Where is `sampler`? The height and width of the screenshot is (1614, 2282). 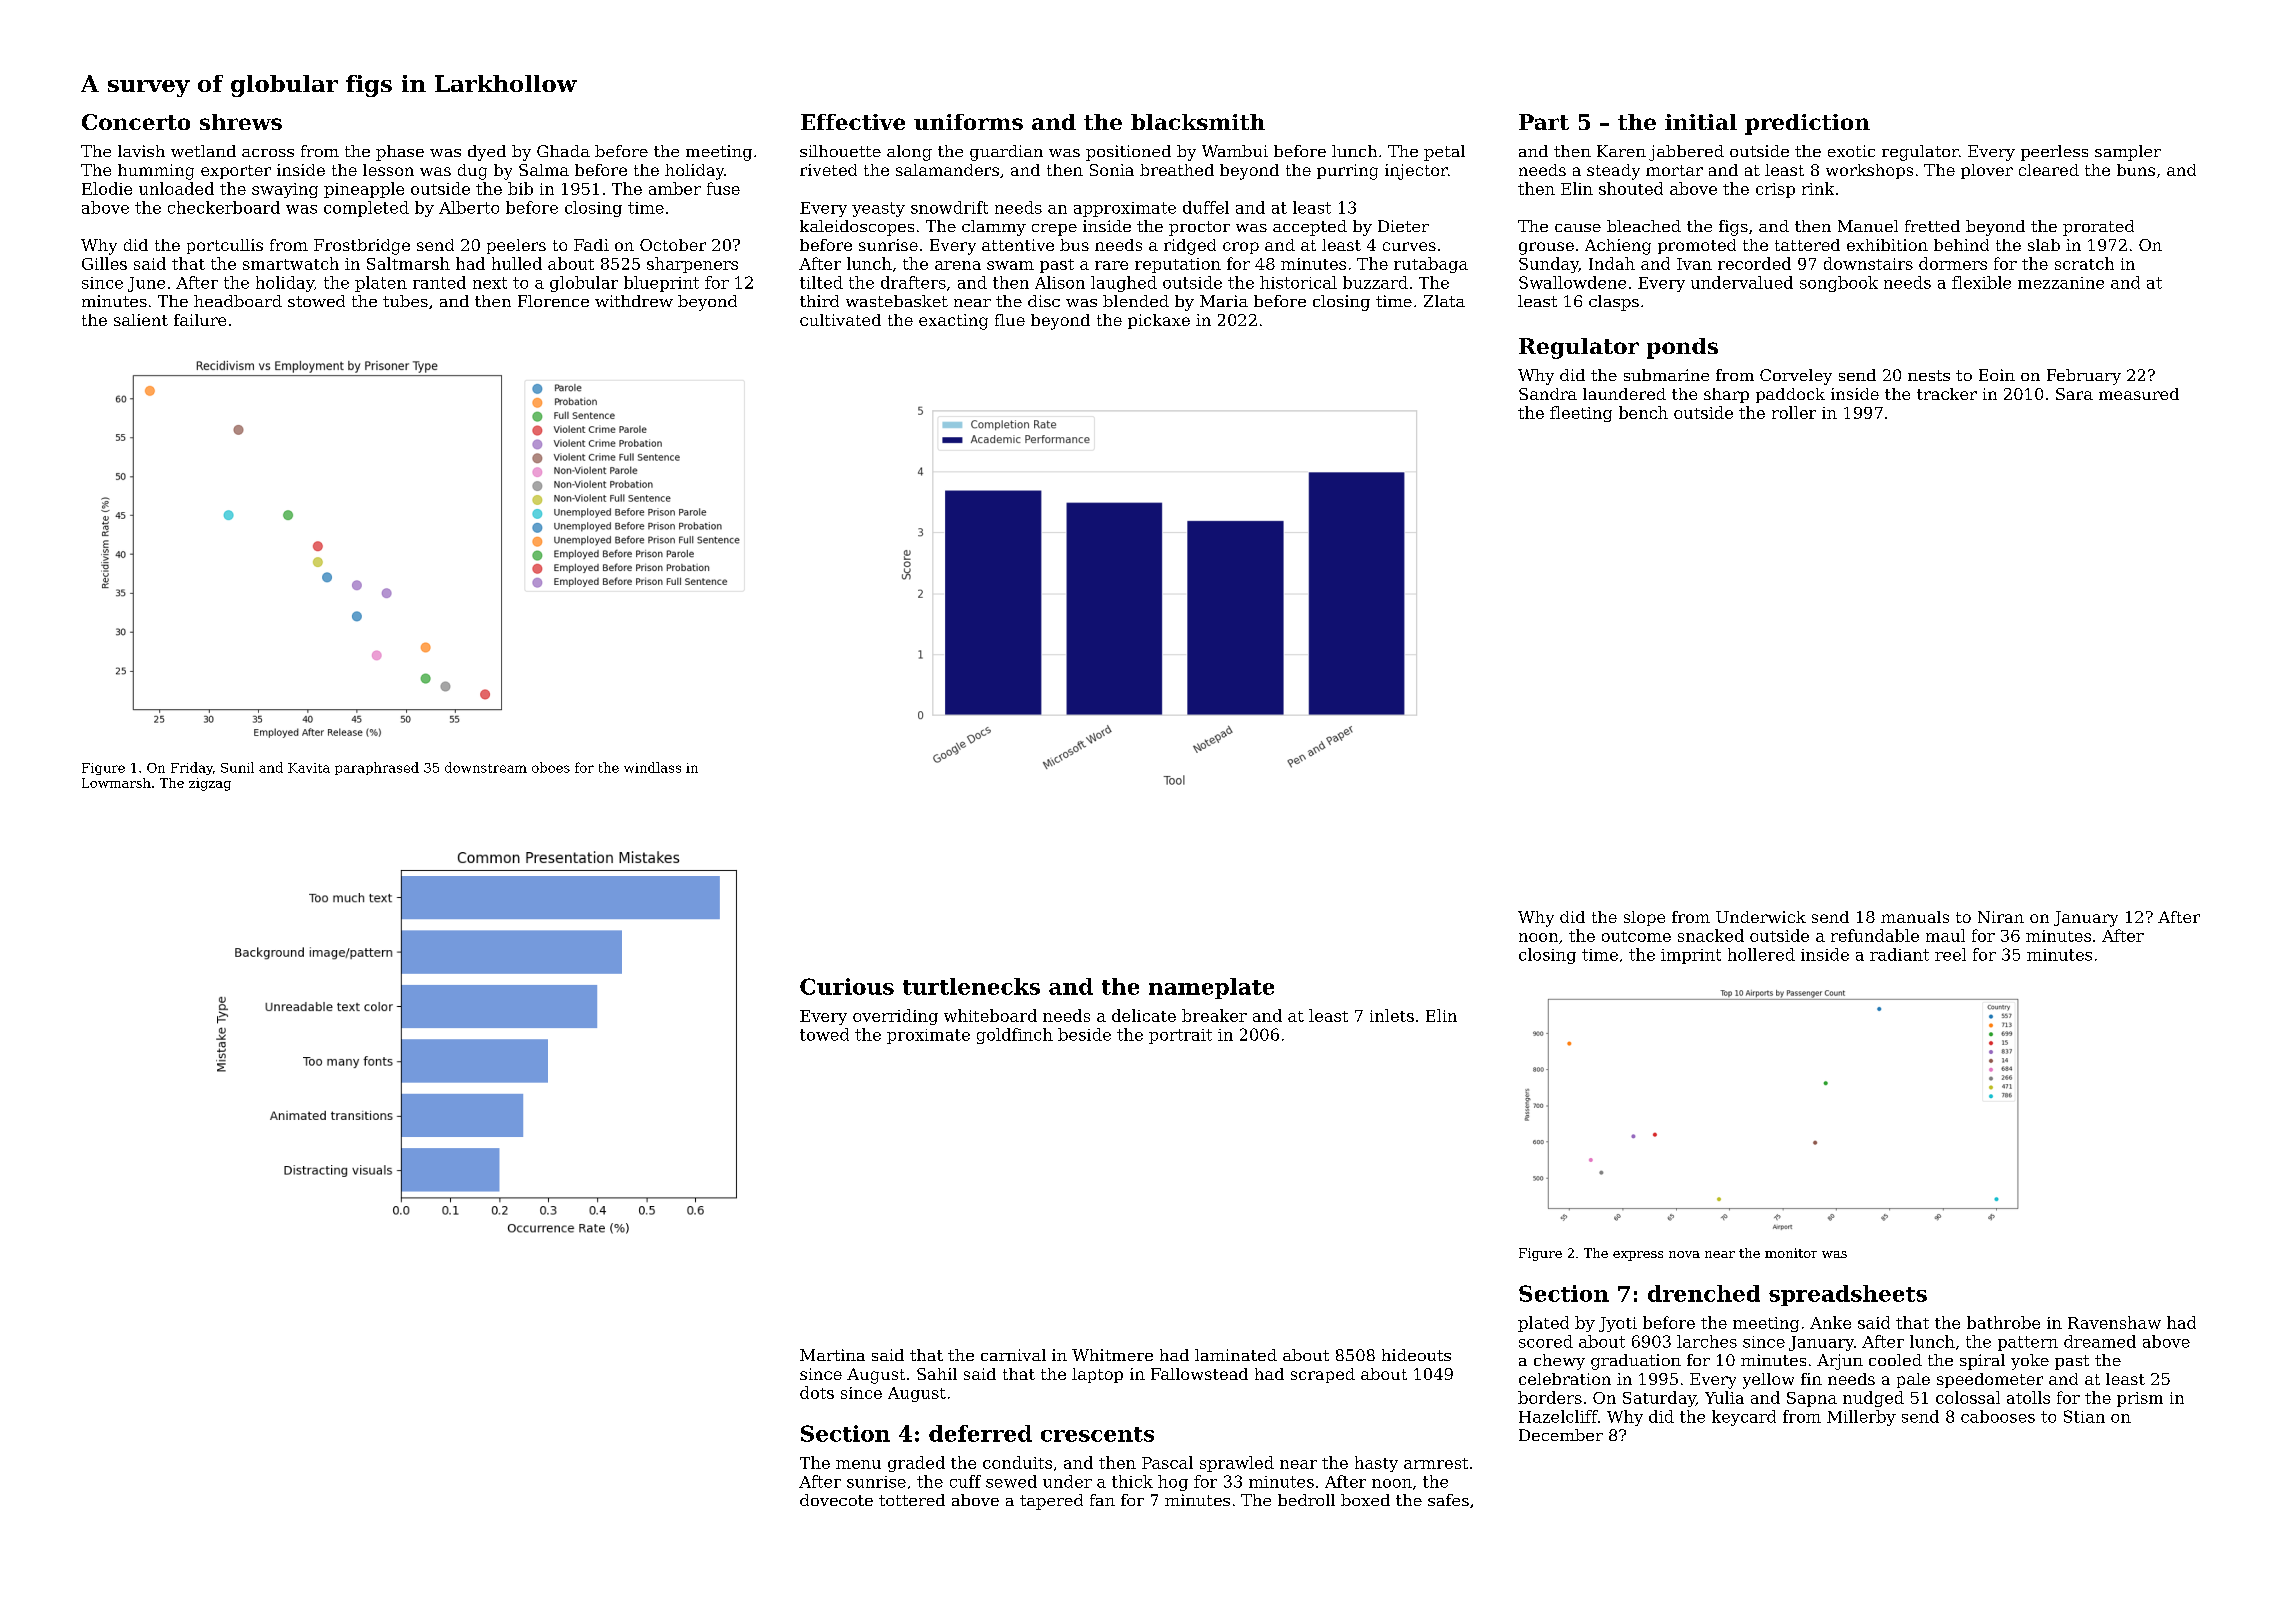
sampler is located at coordinates (2128, 153).
